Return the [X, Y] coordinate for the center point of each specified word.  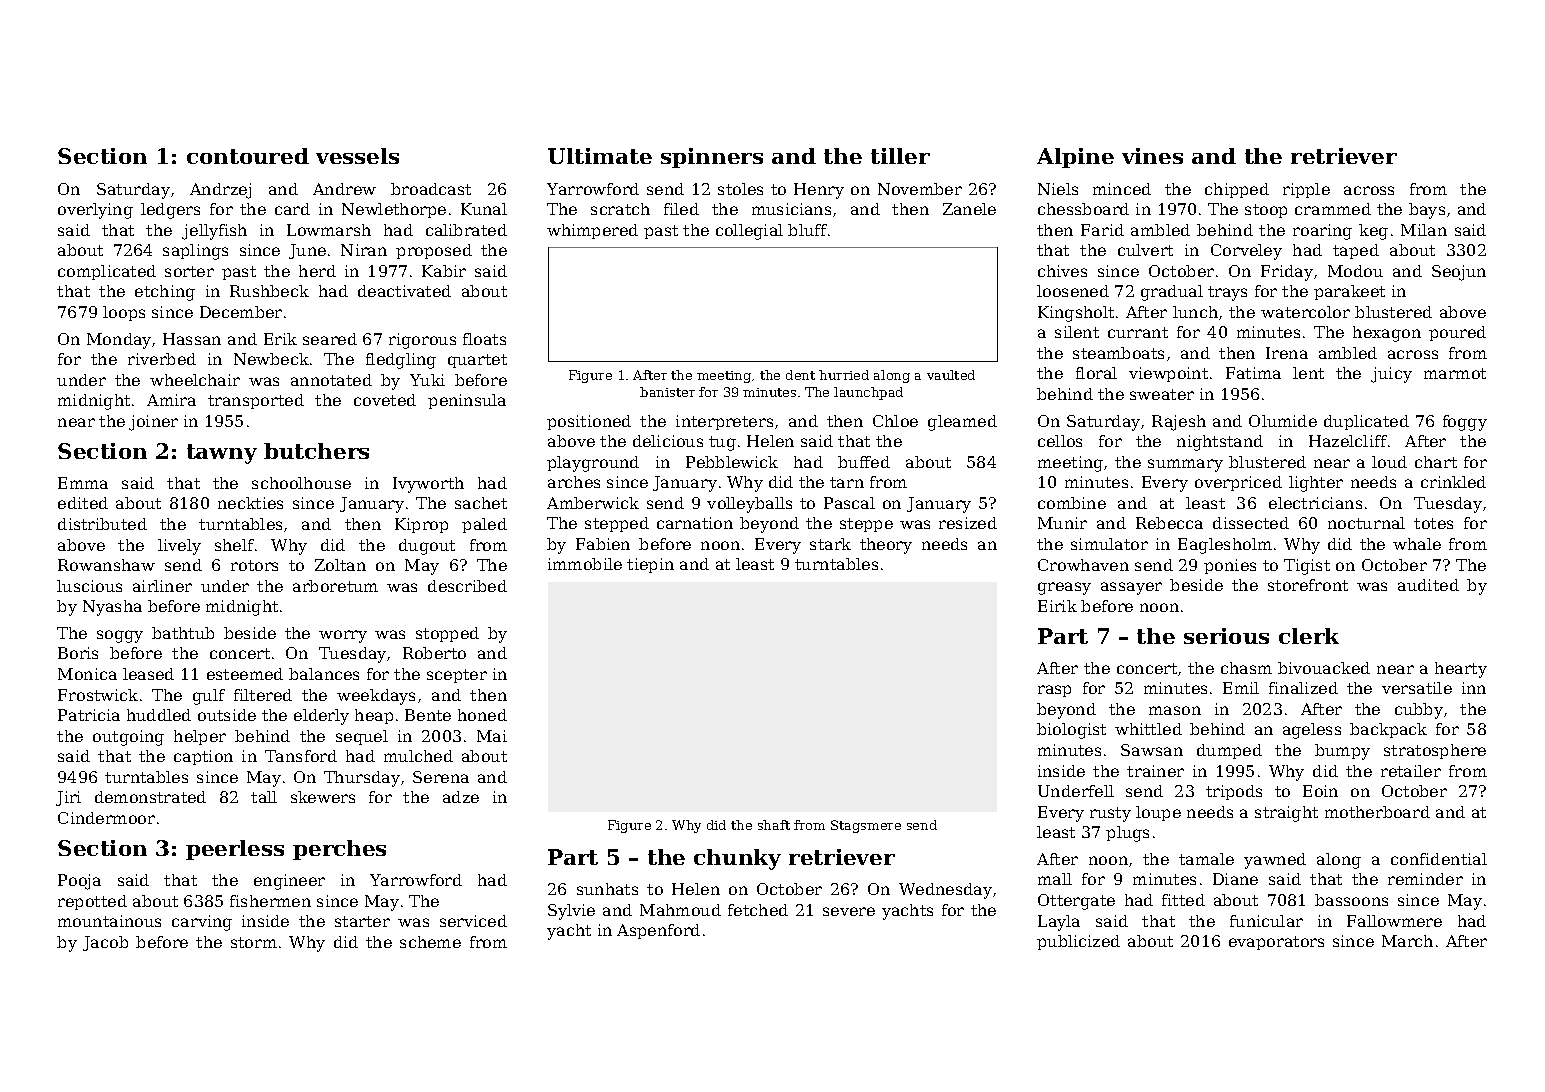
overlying [95, 211]
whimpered [592, 231]
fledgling [401, 361]
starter [362, 921]
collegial [749, 232]
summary [1185, 465]
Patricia [89, 715]
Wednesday [945, 891]
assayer [1131, 588]
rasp [1054, 691]
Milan [1424, 230]
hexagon [1387, 334]
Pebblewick [732, 462]
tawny [222, 454]
